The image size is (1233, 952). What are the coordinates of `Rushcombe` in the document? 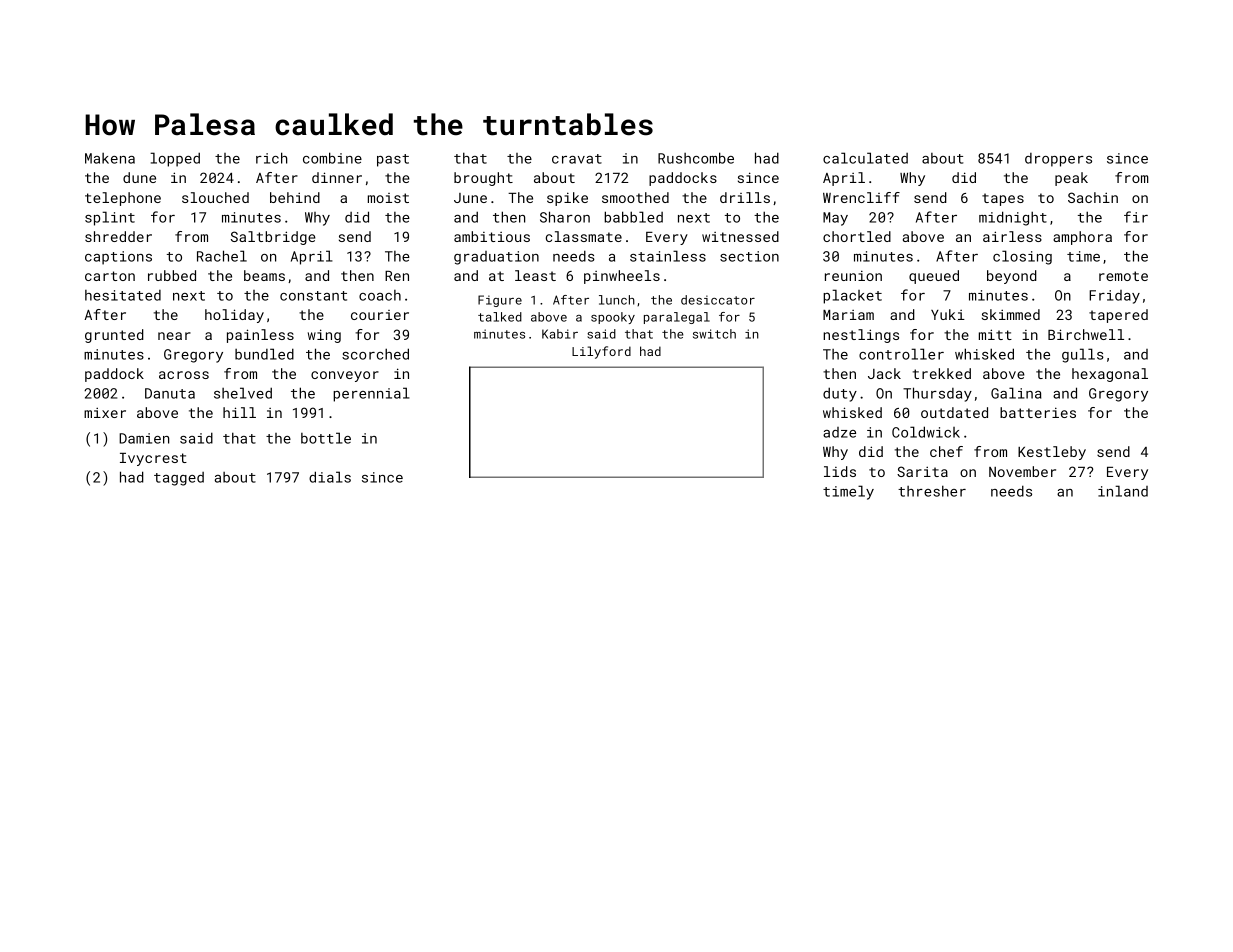 It's located at (696, 158).
